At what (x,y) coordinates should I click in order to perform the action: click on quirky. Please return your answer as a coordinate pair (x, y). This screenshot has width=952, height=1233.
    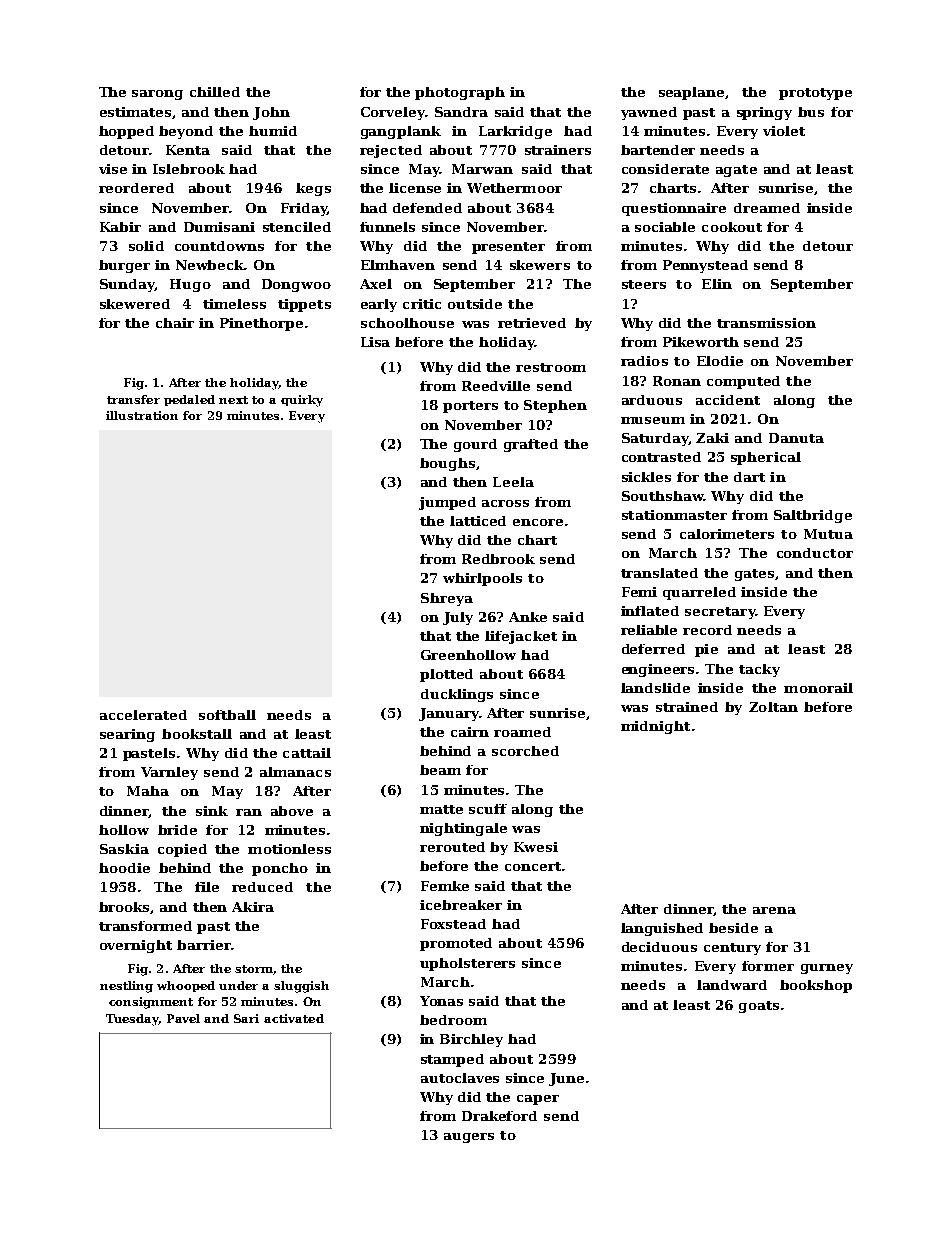
    Looking at the image, I should click on (302, 401).
